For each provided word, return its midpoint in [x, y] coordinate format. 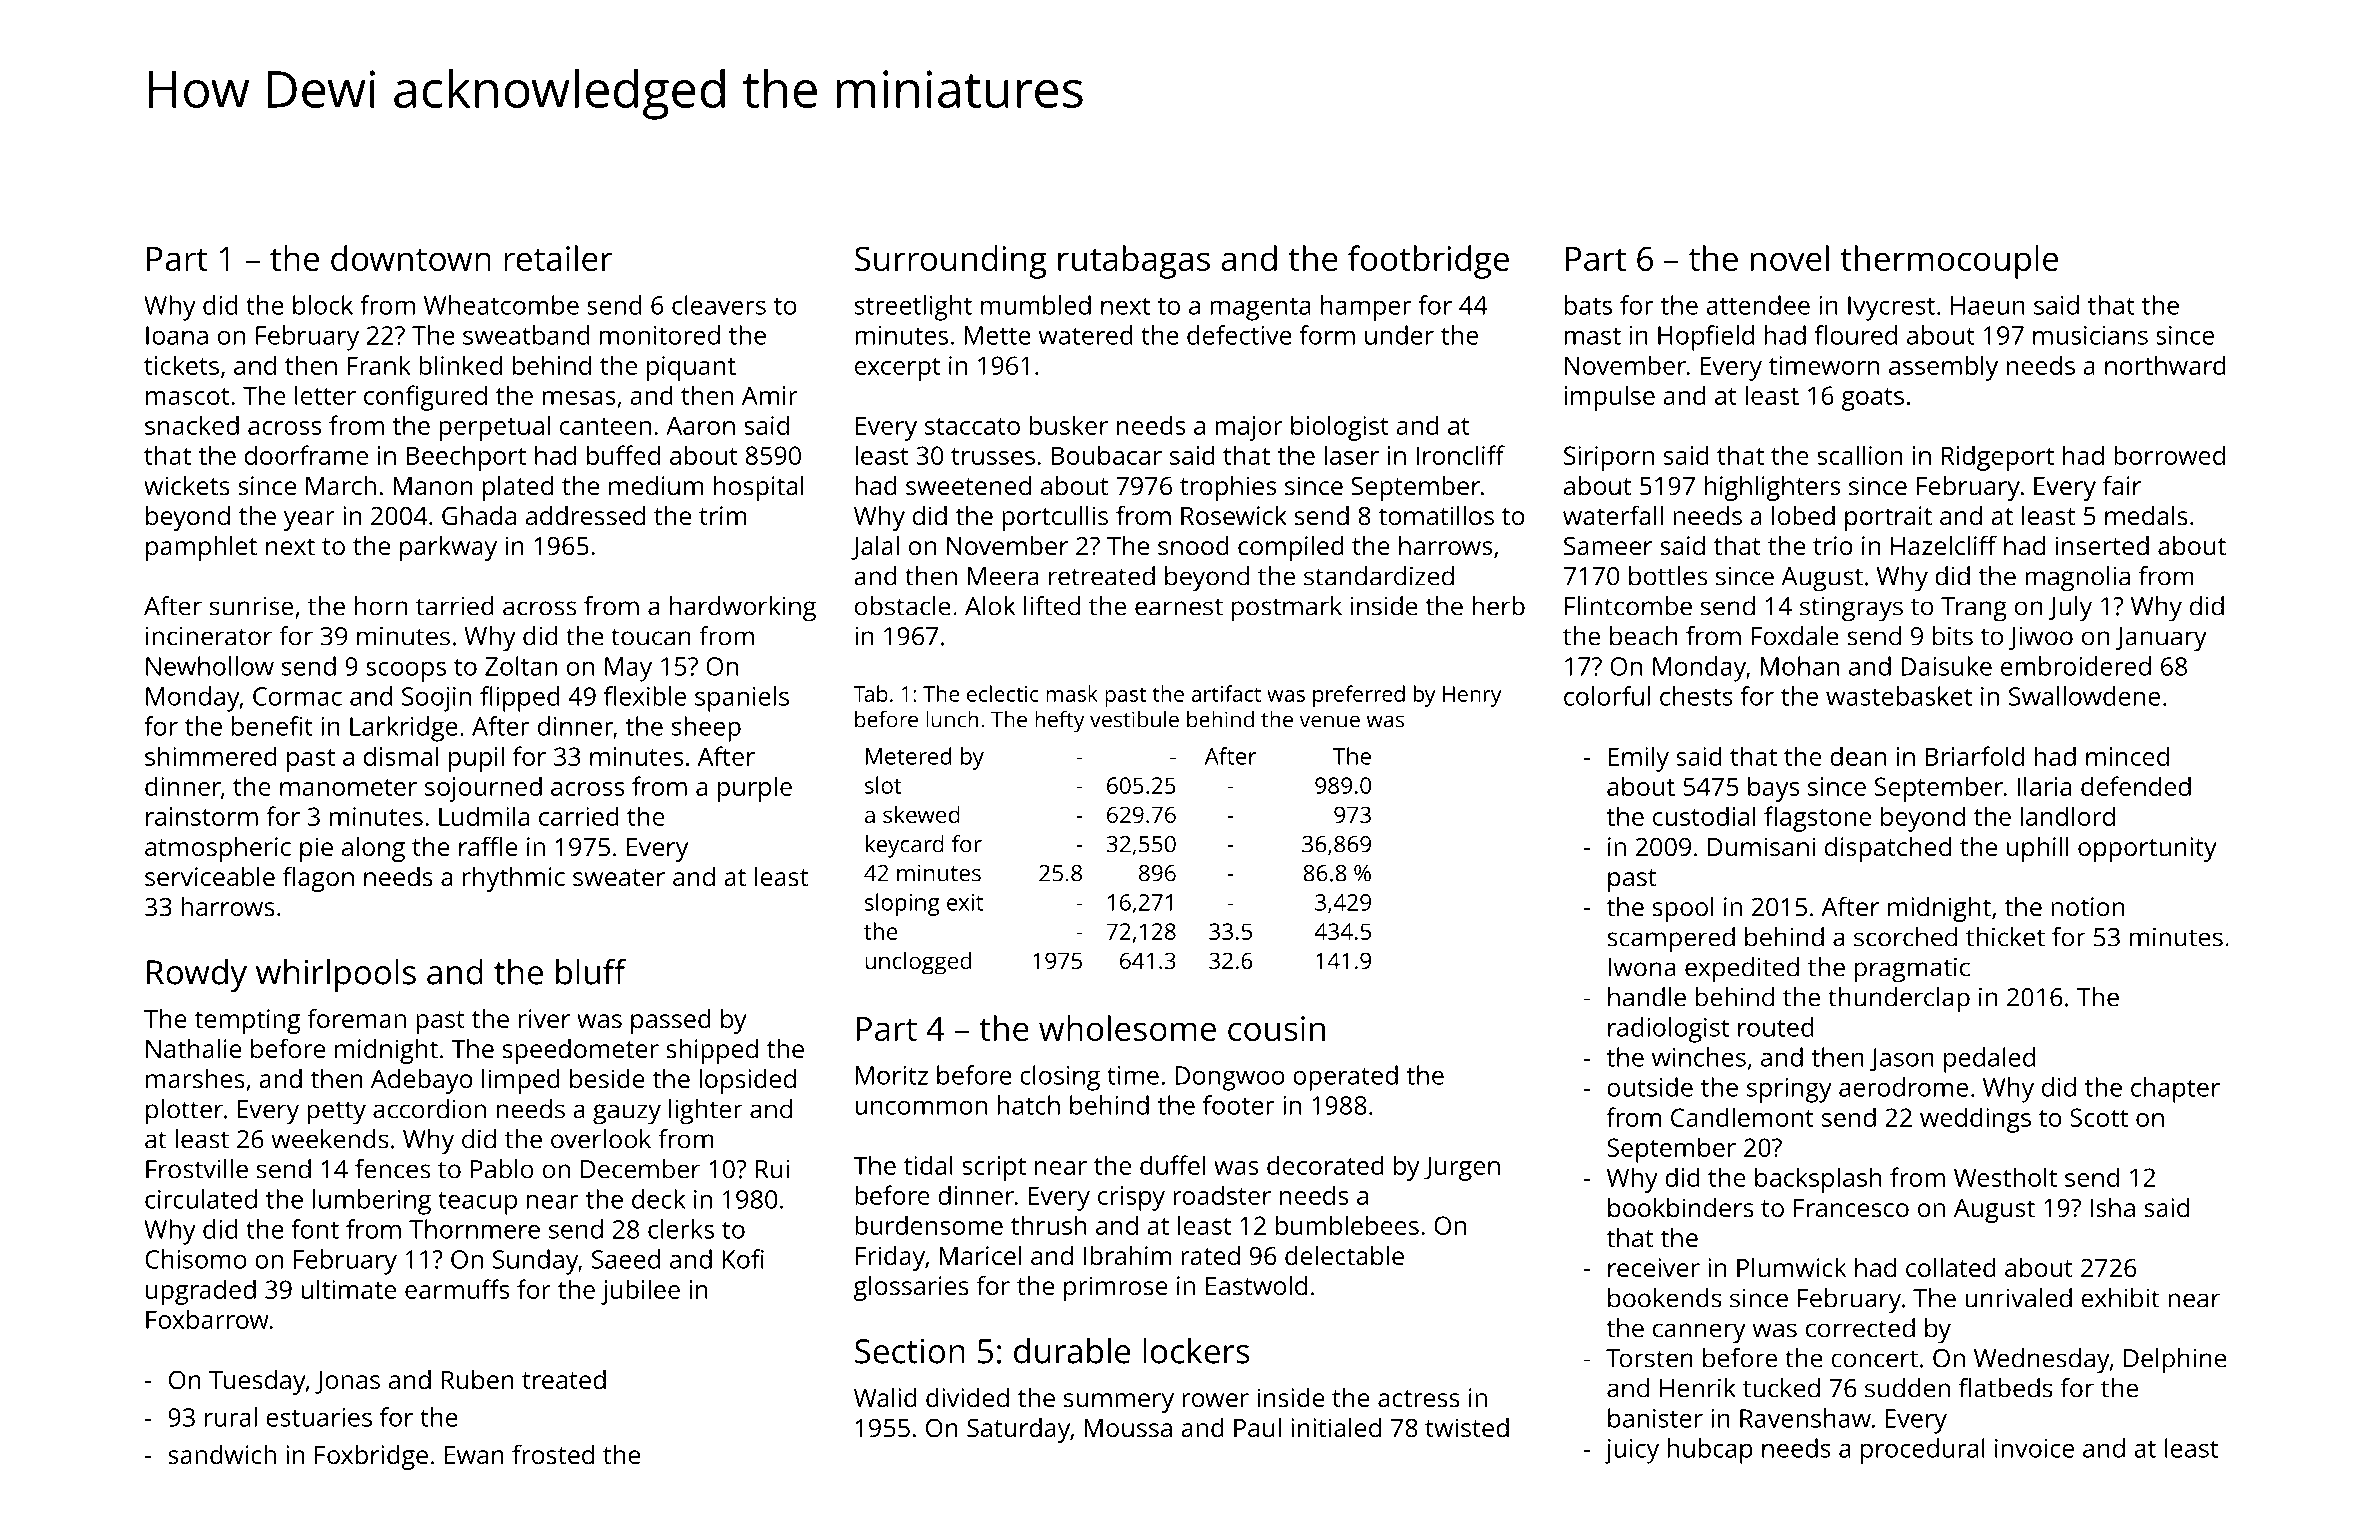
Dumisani [1761, 846]
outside [1650, 1087]
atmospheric [218, 849]
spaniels [742, 699]
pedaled [1989, 1060]
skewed [921, 814]
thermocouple [1949, 262]
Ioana [177, 335]
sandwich [222, 1454]
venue [1330, 721]
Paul [1257, 1427]
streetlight [913, 308]
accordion [429, 1109]
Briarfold [1974, 756]
